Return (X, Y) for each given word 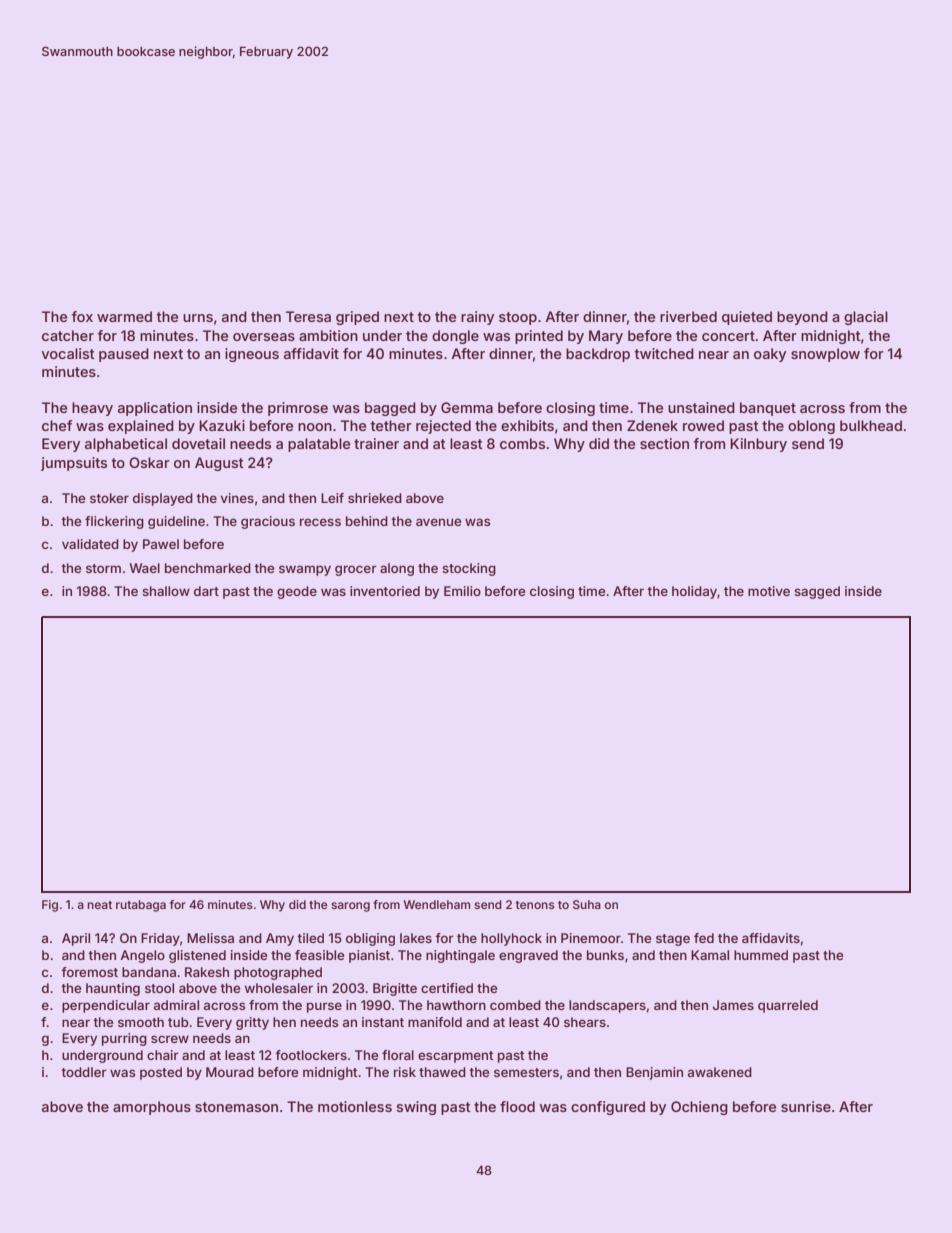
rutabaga (141, 906)
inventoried (385, 591)
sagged (817, 592)
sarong (350, 907)
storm (103, 568)
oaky (770, 355)
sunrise (806, 1106)
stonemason (236, 1107)
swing (416, 1108)
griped (357, 318)
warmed (124, 316)
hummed (761, 955)
